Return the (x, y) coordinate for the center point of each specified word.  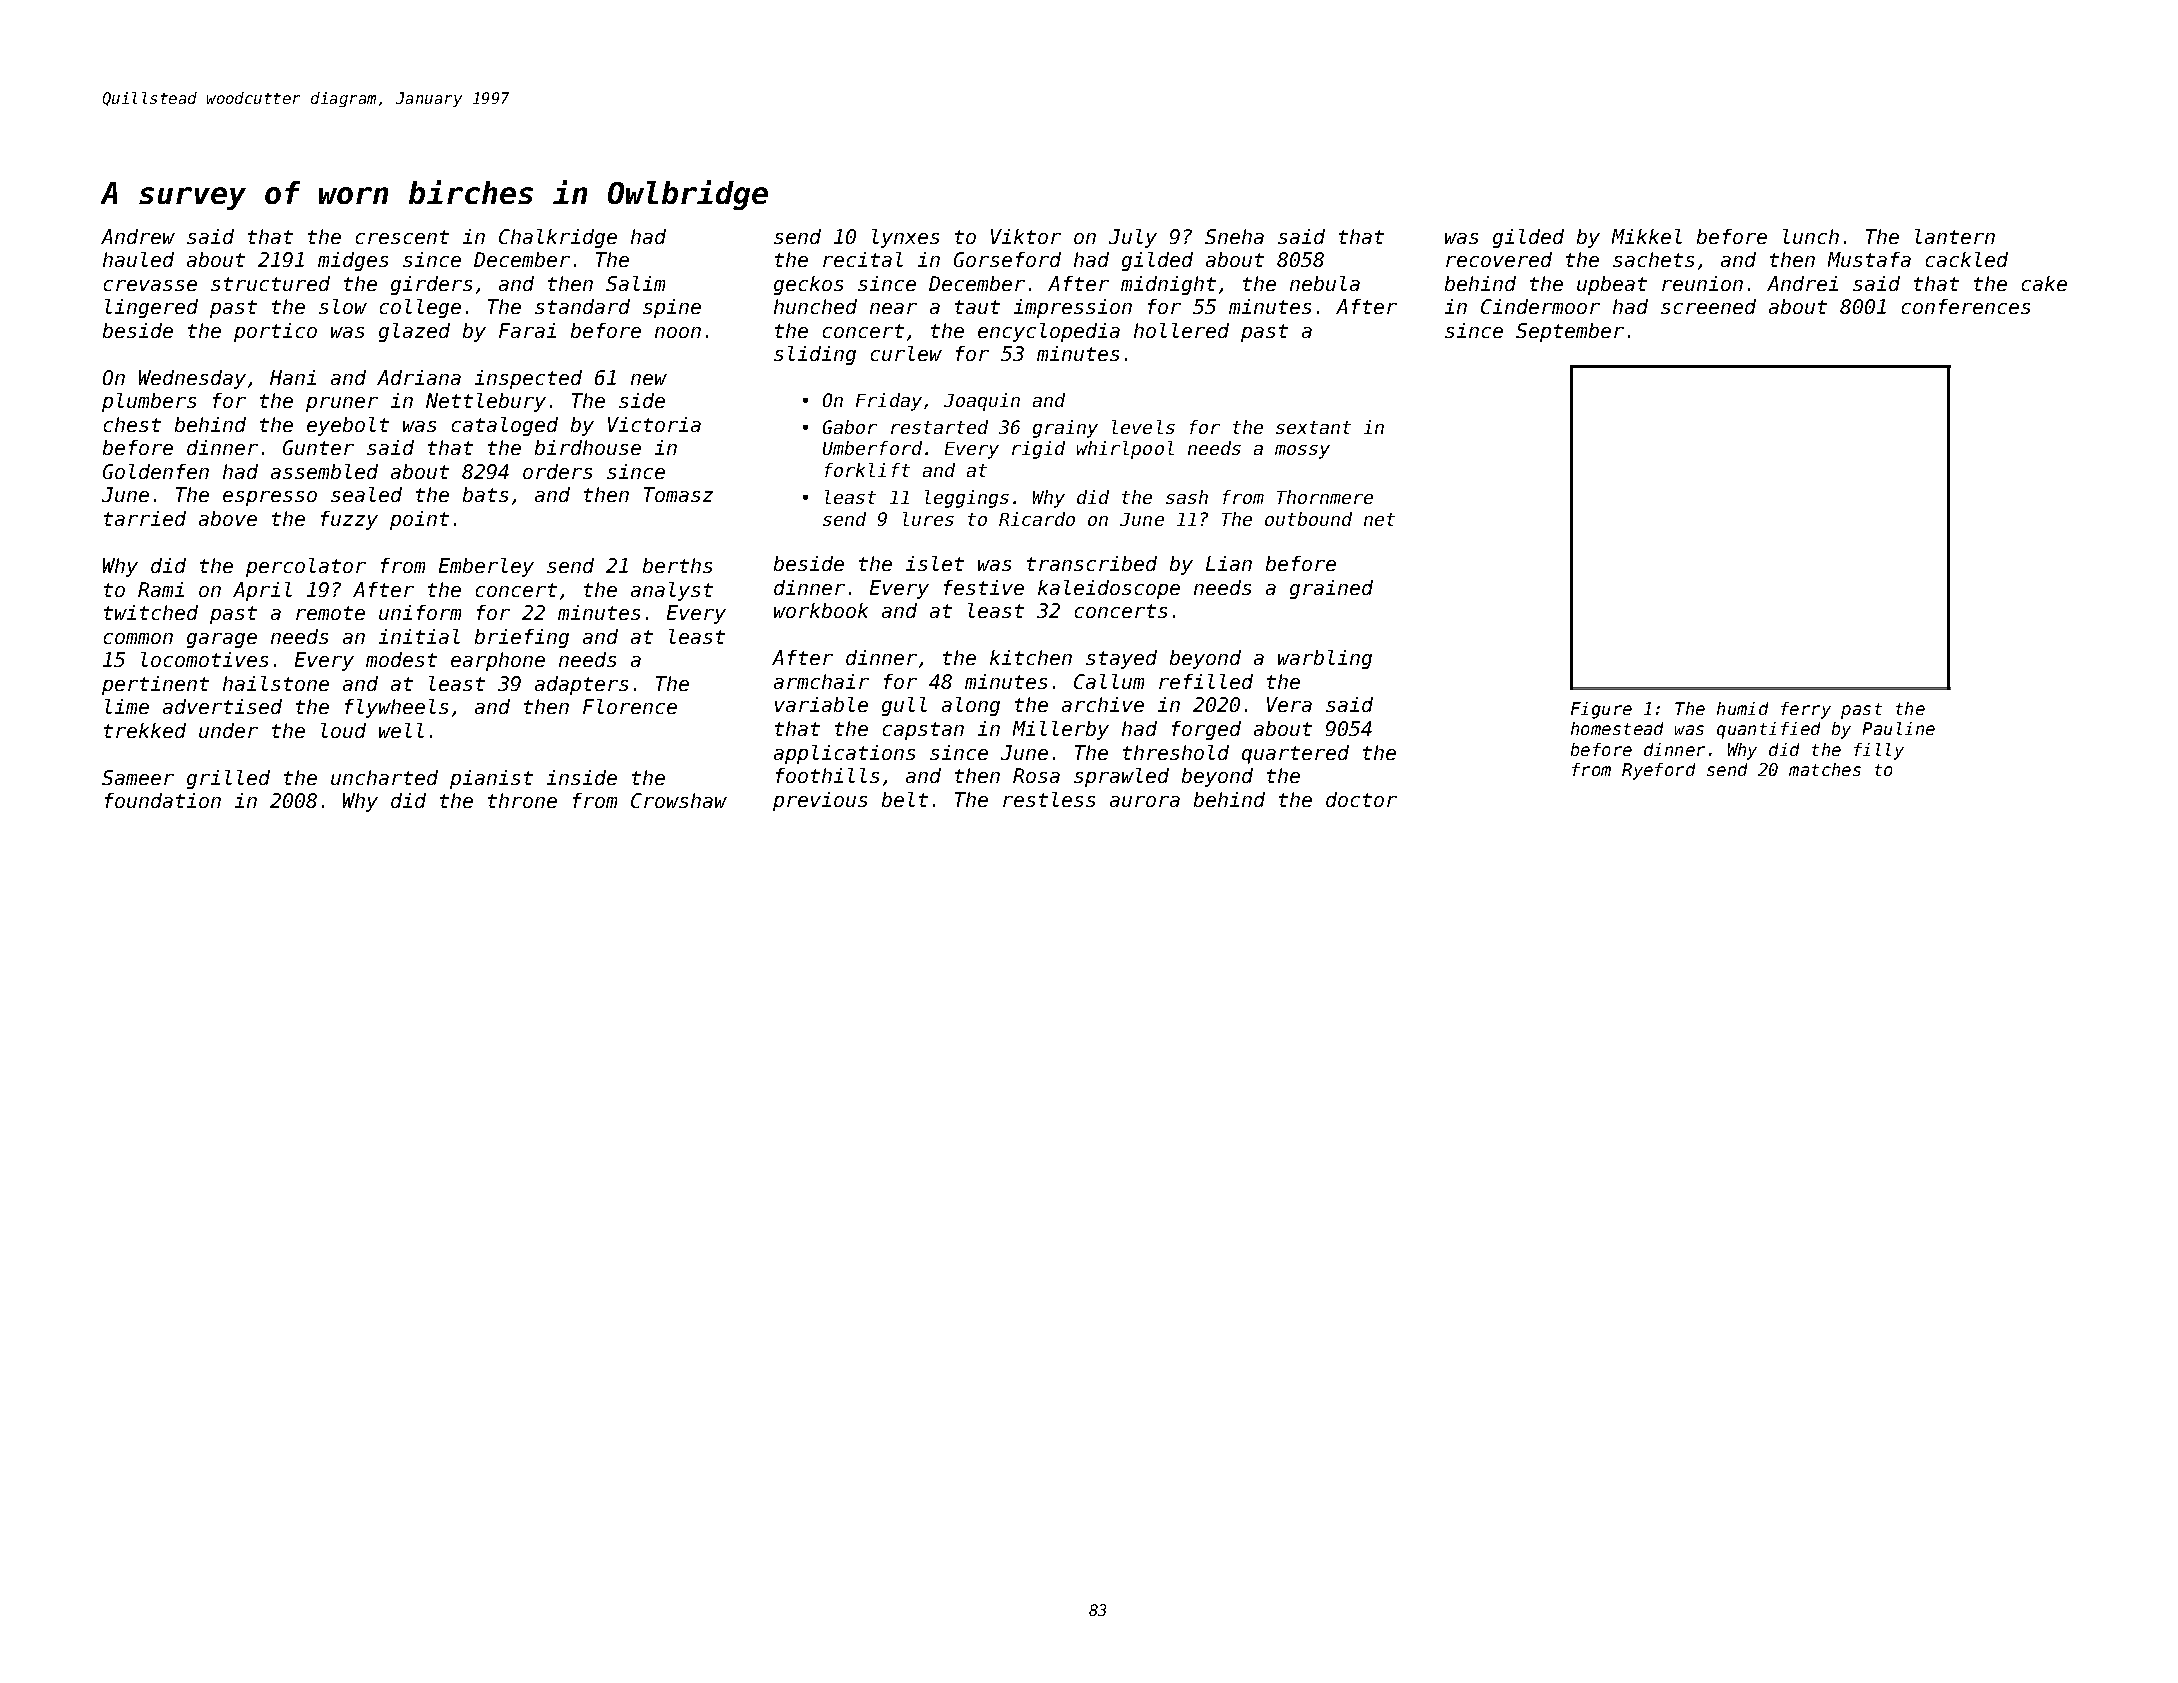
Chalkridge (558, 238)
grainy (1065, 429)
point (419, 520)
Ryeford (1658, 771)
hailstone (276, 683)
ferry (1806, 710)
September (1570, 332)
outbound (1308, 519)
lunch (1811, 236)
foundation (163, 800)
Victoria (654, 424)
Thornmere (1325, 497)
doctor (1361, 799)
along (971, 706)
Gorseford (1007, 259)
